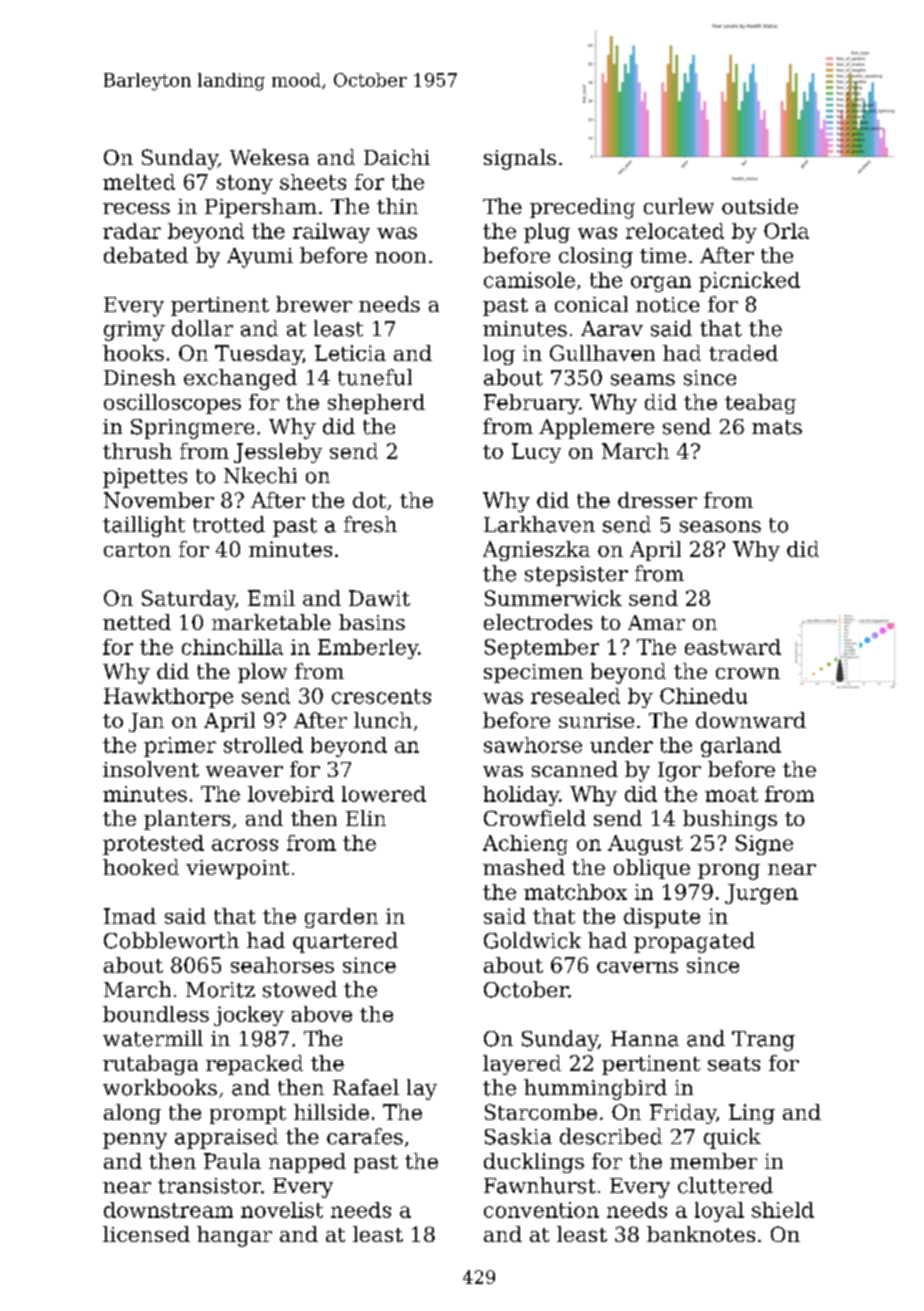 Image resolution: width=924 pixels, height=1311 pixels. What do you see at coordinates (694, 942) in the screenshot?
I see `propagated` at bounding box center [694, 942].
